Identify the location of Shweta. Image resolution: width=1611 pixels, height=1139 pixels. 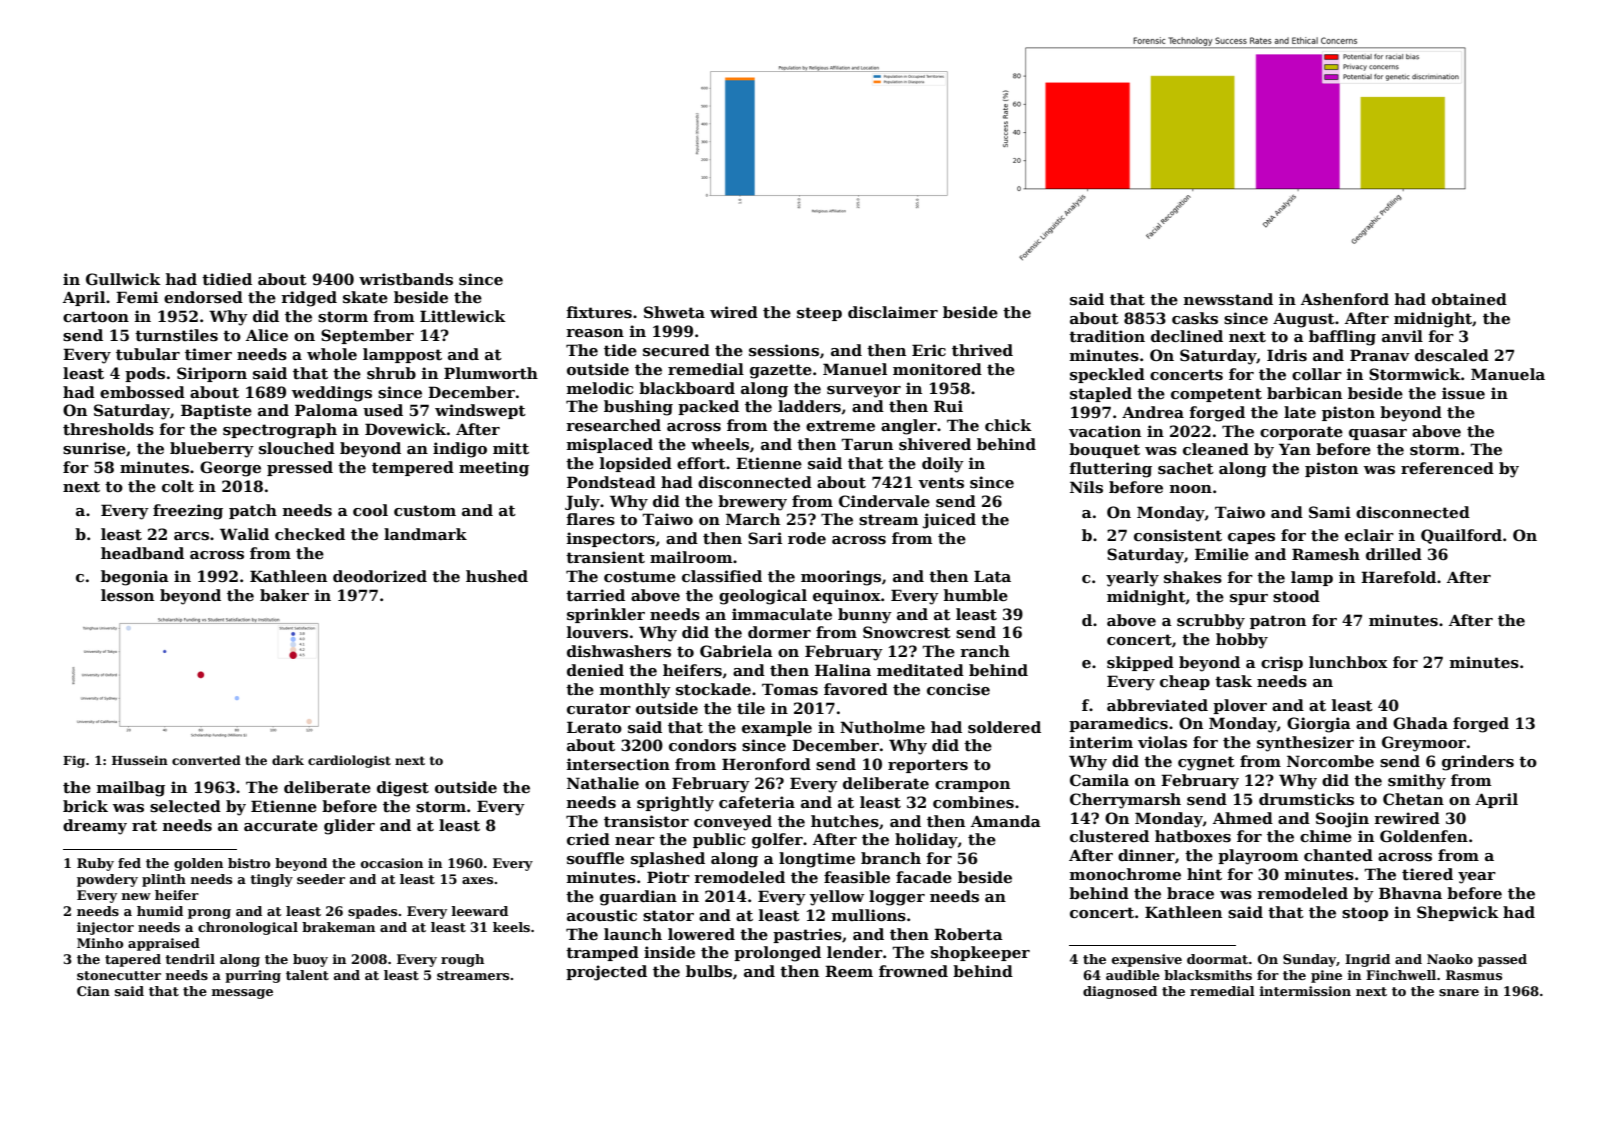
(674, 312).
